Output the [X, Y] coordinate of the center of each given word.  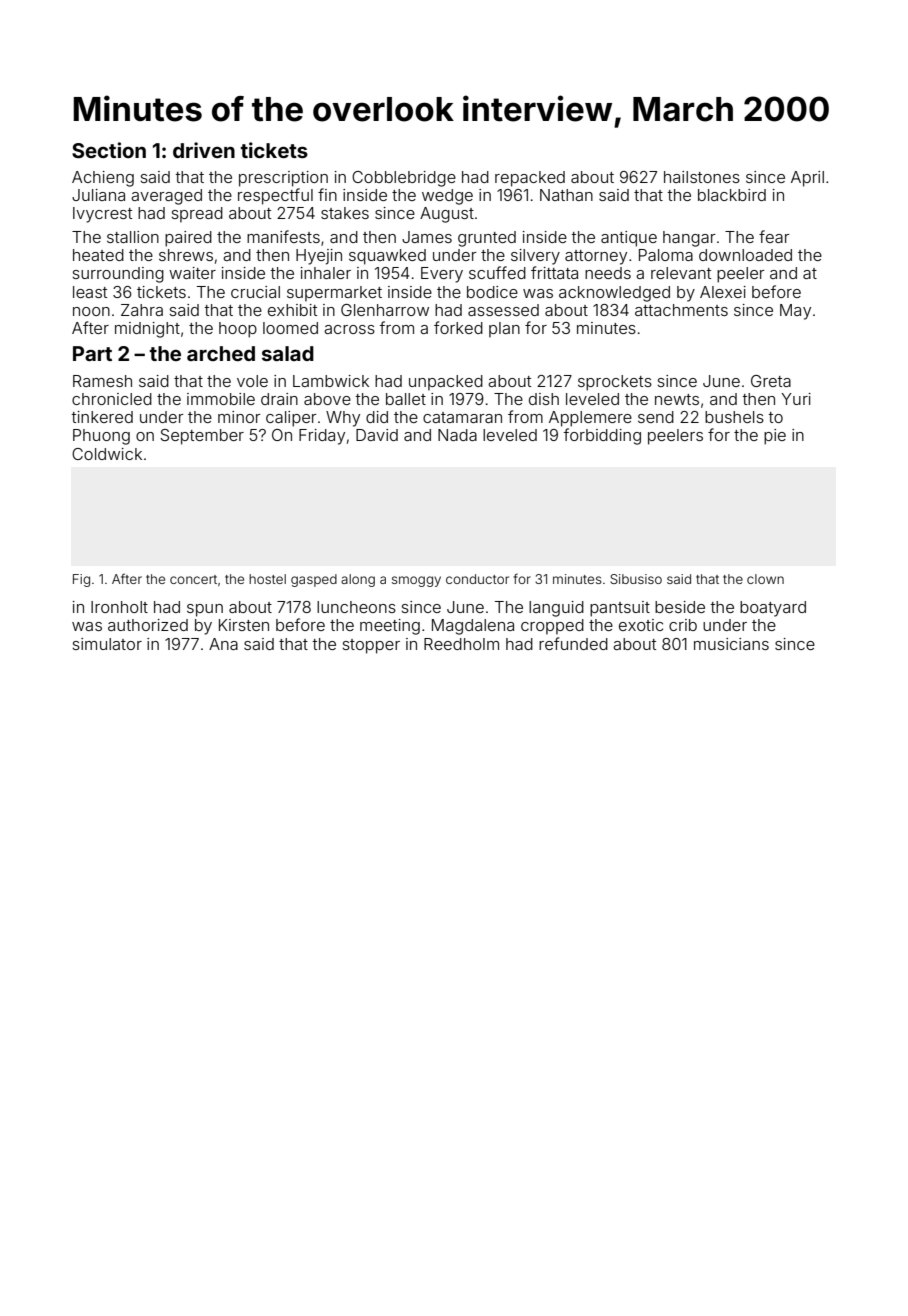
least [90, 292]
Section [109, 150]
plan [504, 330]
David [377, 435]
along [358, 580]
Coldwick [107, 454]
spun [205, 610]
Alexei [723, 292]
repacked [530, 179]
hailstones [702, 177]
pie [775, 437]
